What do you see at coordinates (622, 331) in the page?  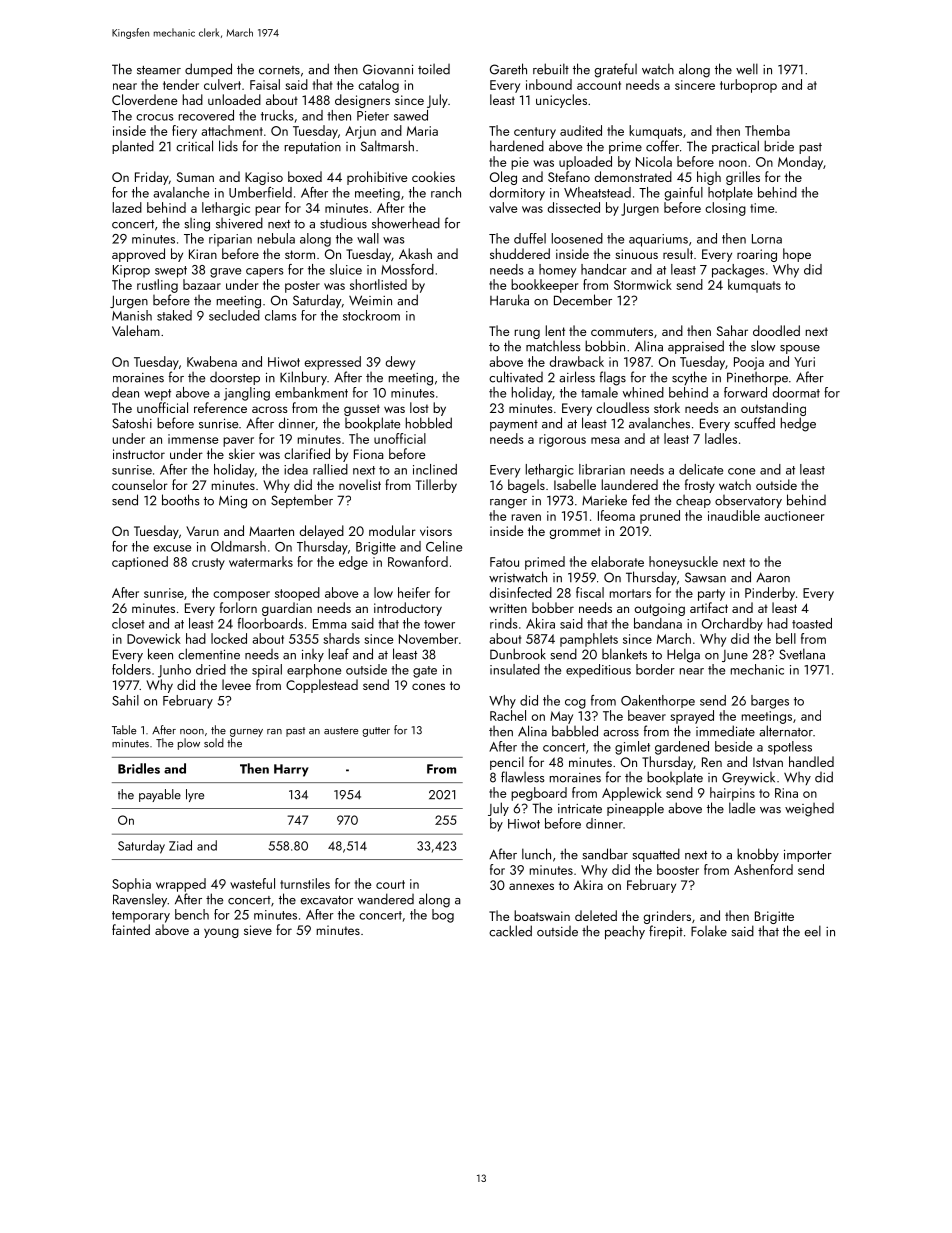 I see `commuters` at bounding box center [622, 331].
